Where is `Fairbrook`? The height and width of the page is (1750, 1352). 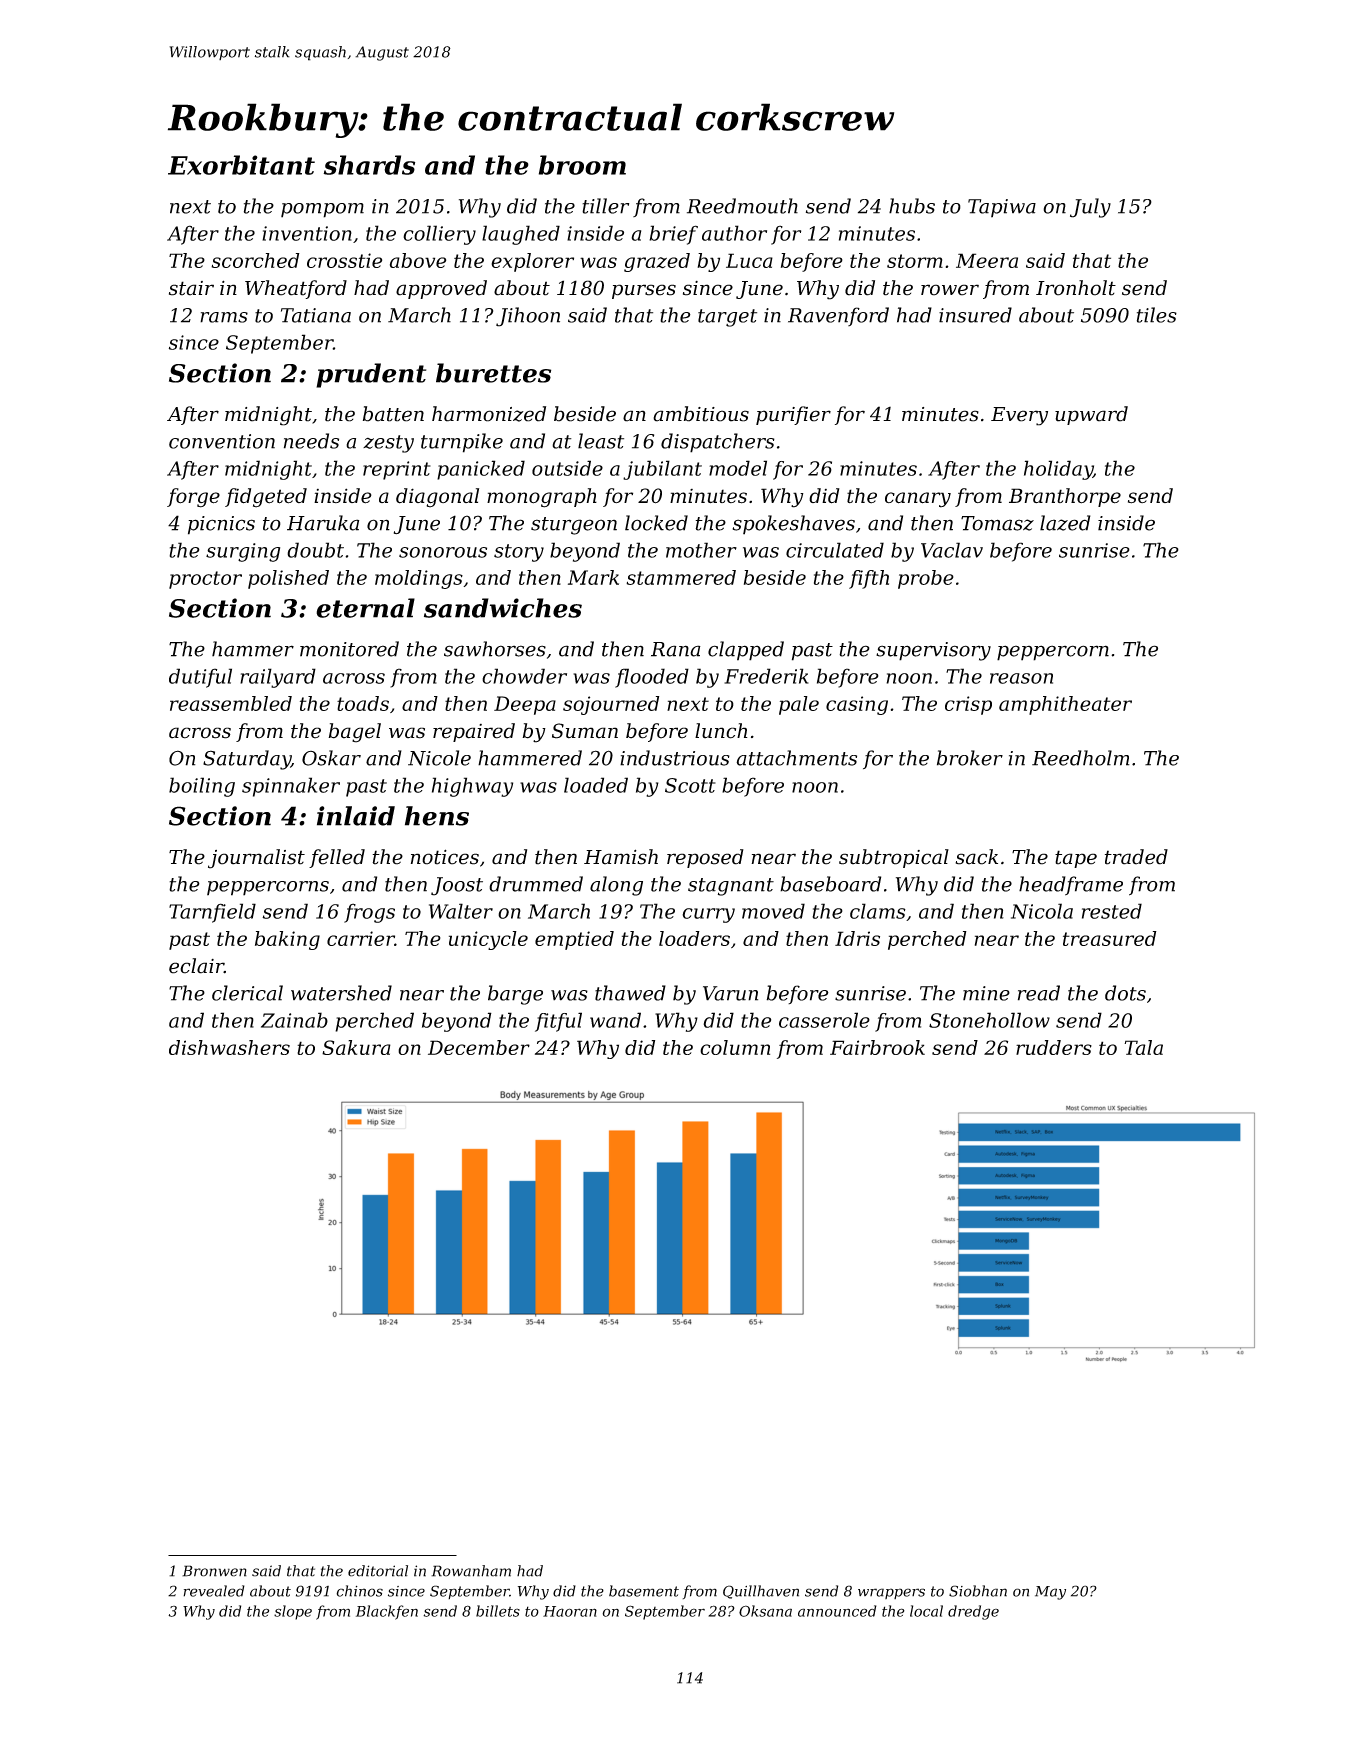
Fairbrook is located at coordinates (877, 1047).
